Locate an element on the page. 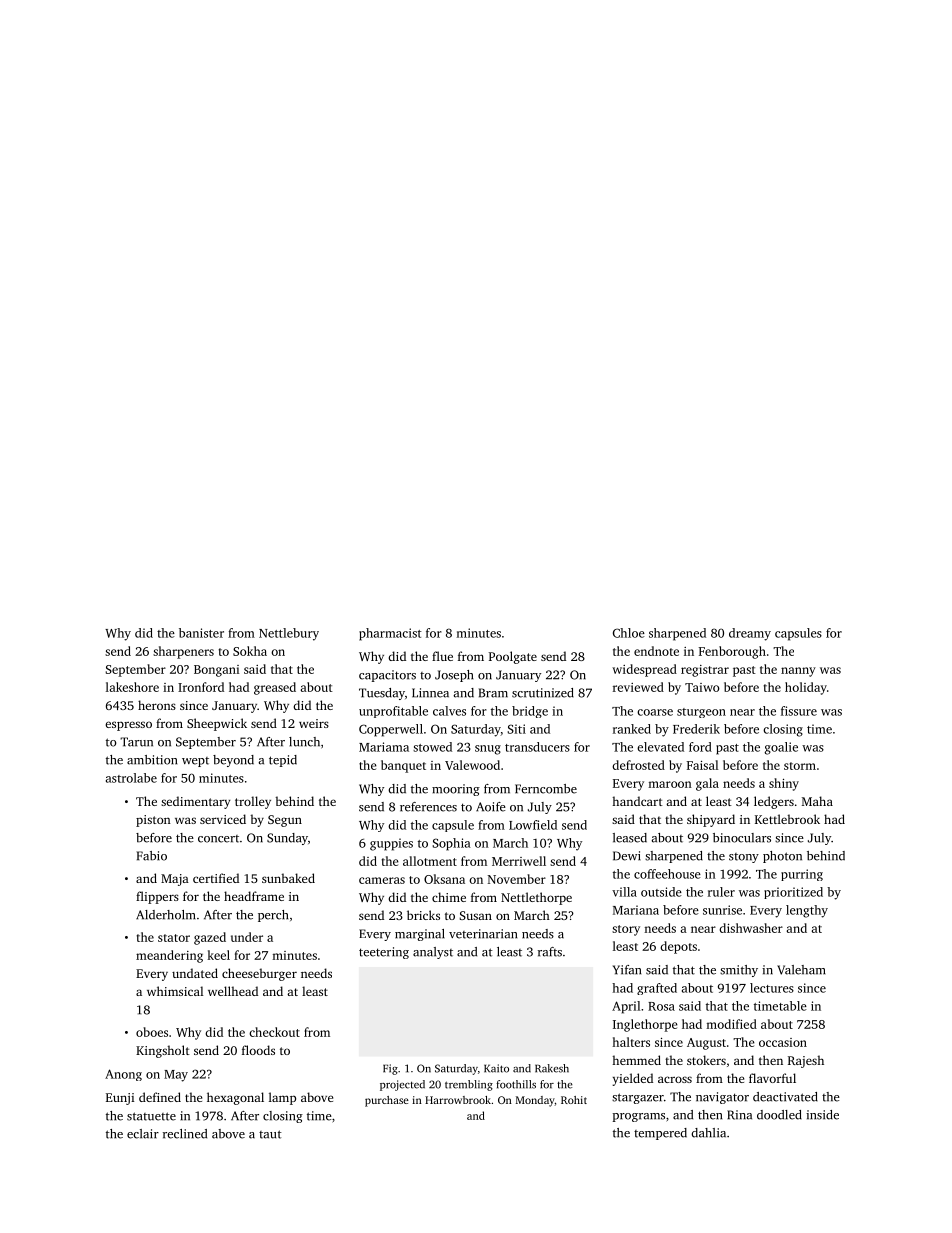  sharpeners is located at coordinates (183, 652).
